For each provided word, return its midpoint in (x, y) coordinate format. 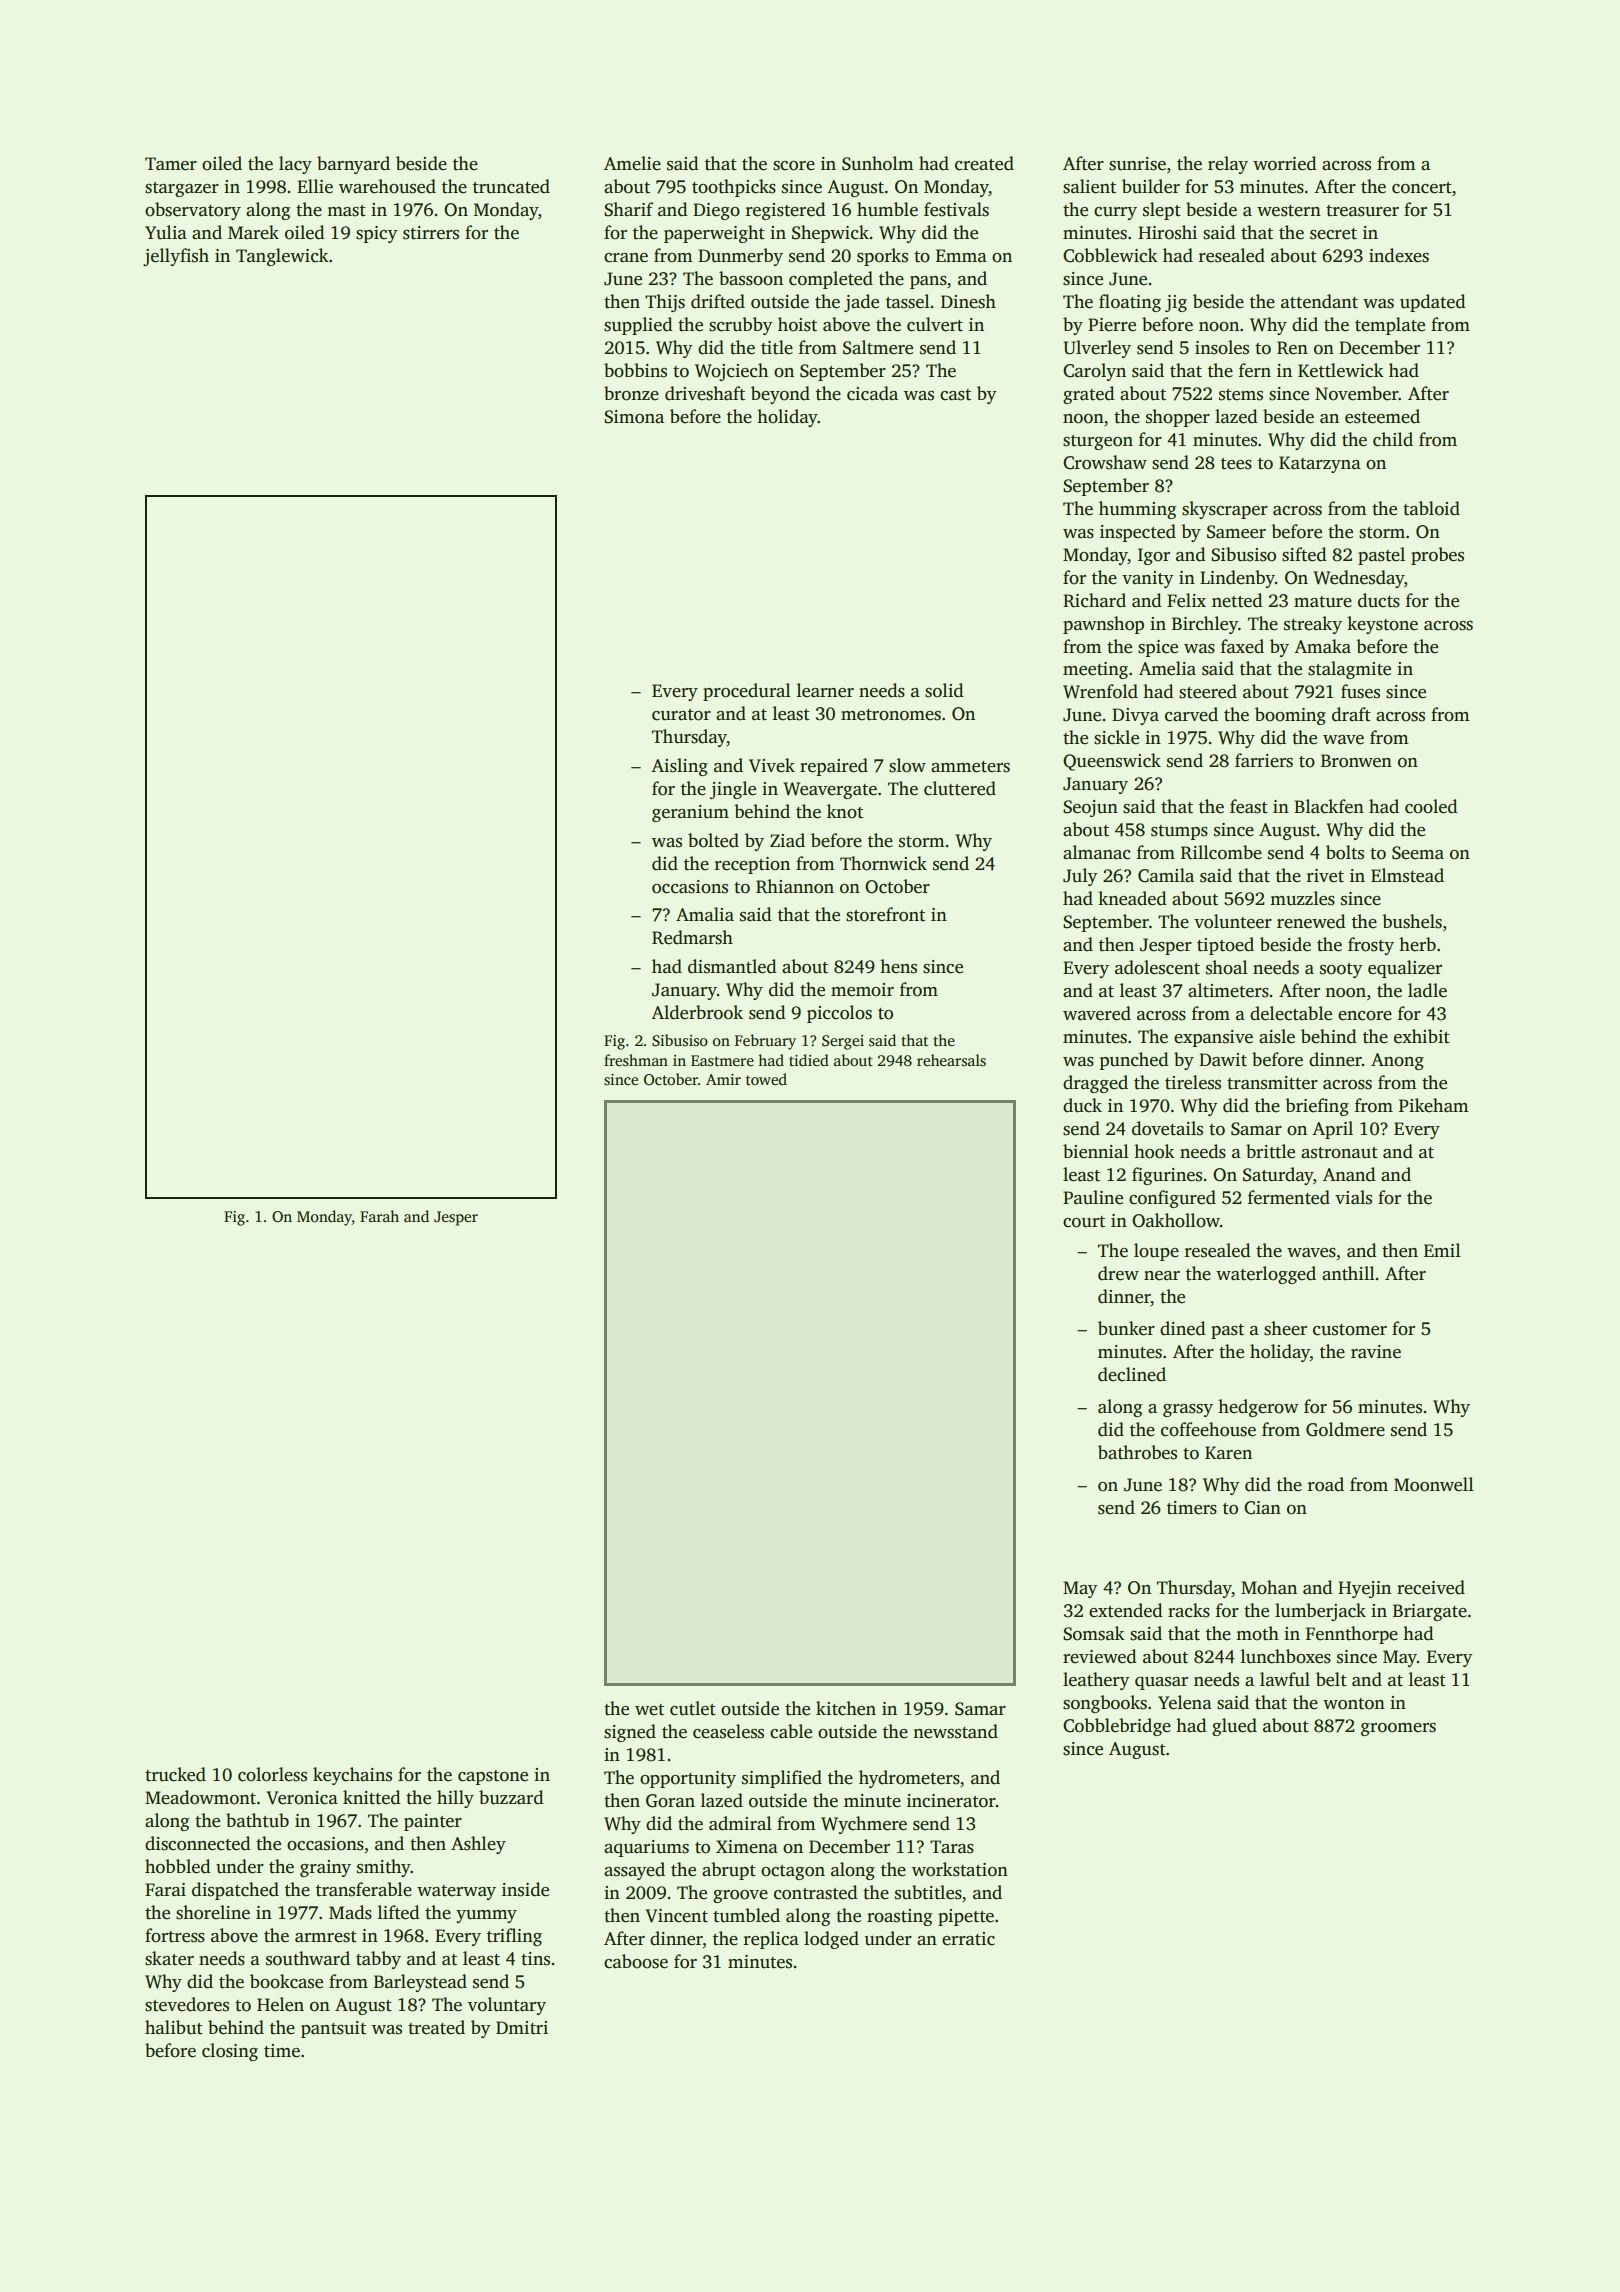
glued (1234, 1727)
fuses (1360, 691)
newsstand (955, 1731)
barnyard (353, 165)
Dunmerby (740, 257)
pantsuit (333, 2029)
